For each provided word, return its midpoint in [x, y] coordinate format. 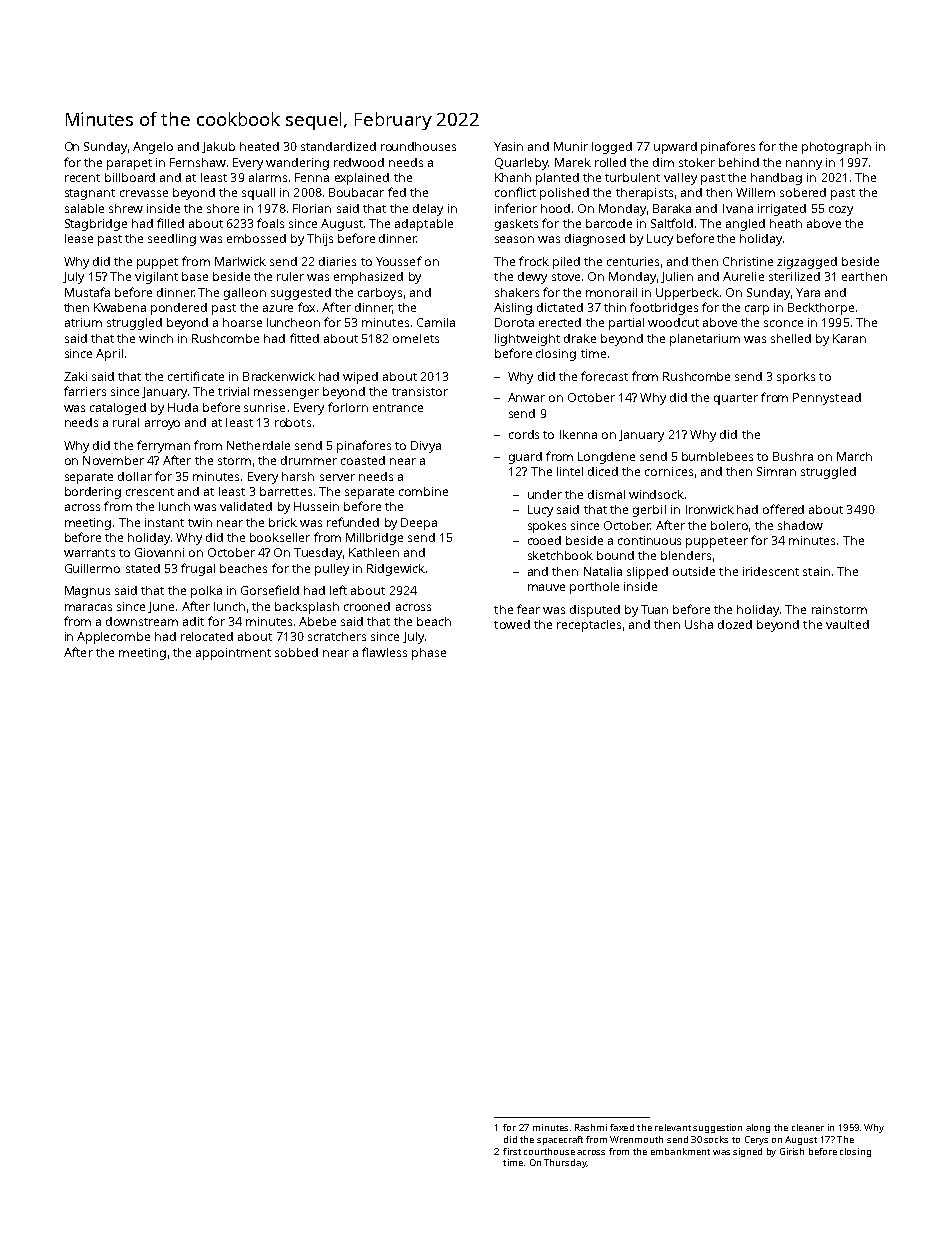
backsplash [307, 608]
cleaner [808, 1127]
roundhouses [418, 146]
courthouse [549, 1151]
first [512, 1151]
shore [223, 208]
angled [745, 225]
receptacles [589, 626]
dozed [735, 624]
